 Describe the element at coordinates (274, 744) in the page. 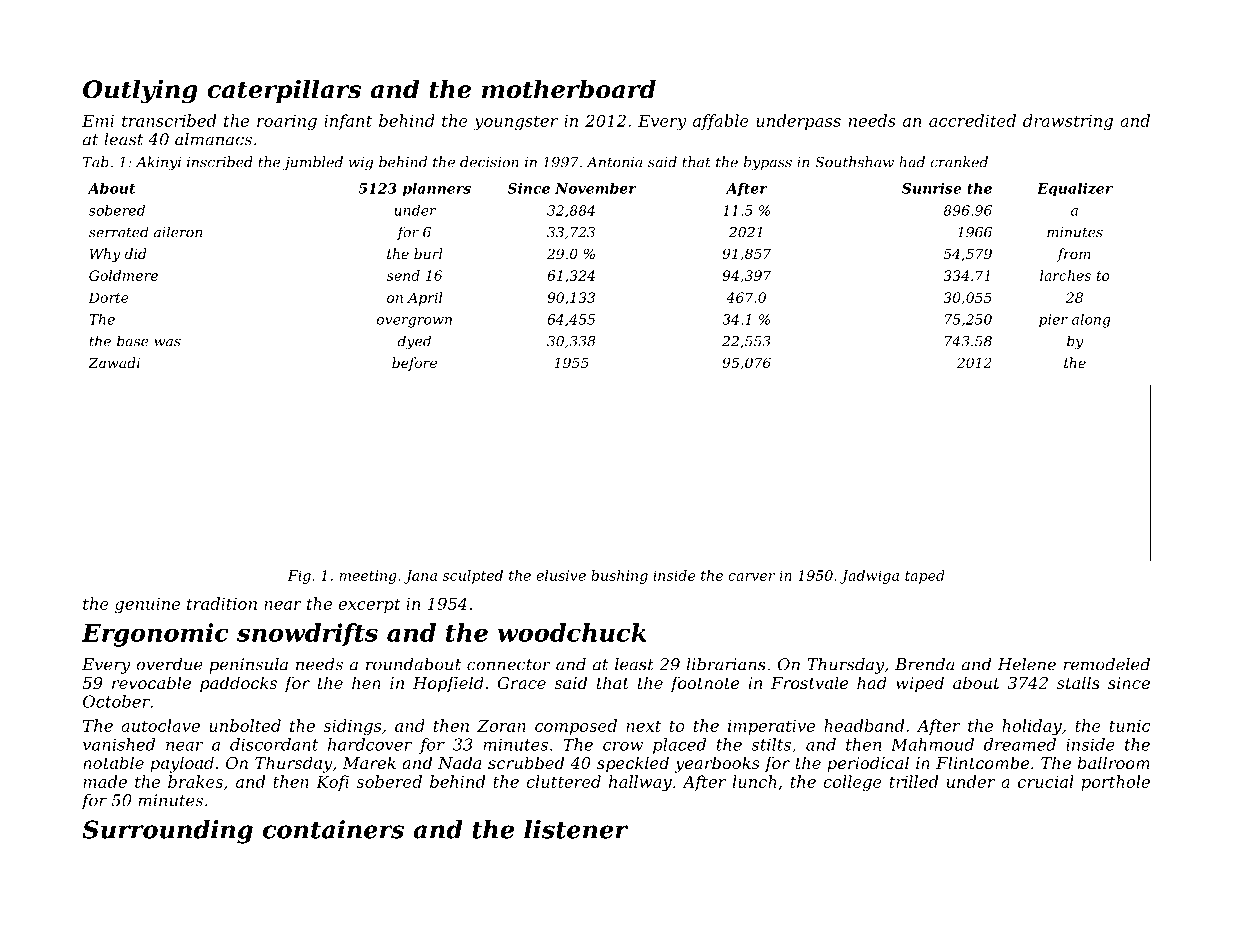

I see `discordant` at that location.
